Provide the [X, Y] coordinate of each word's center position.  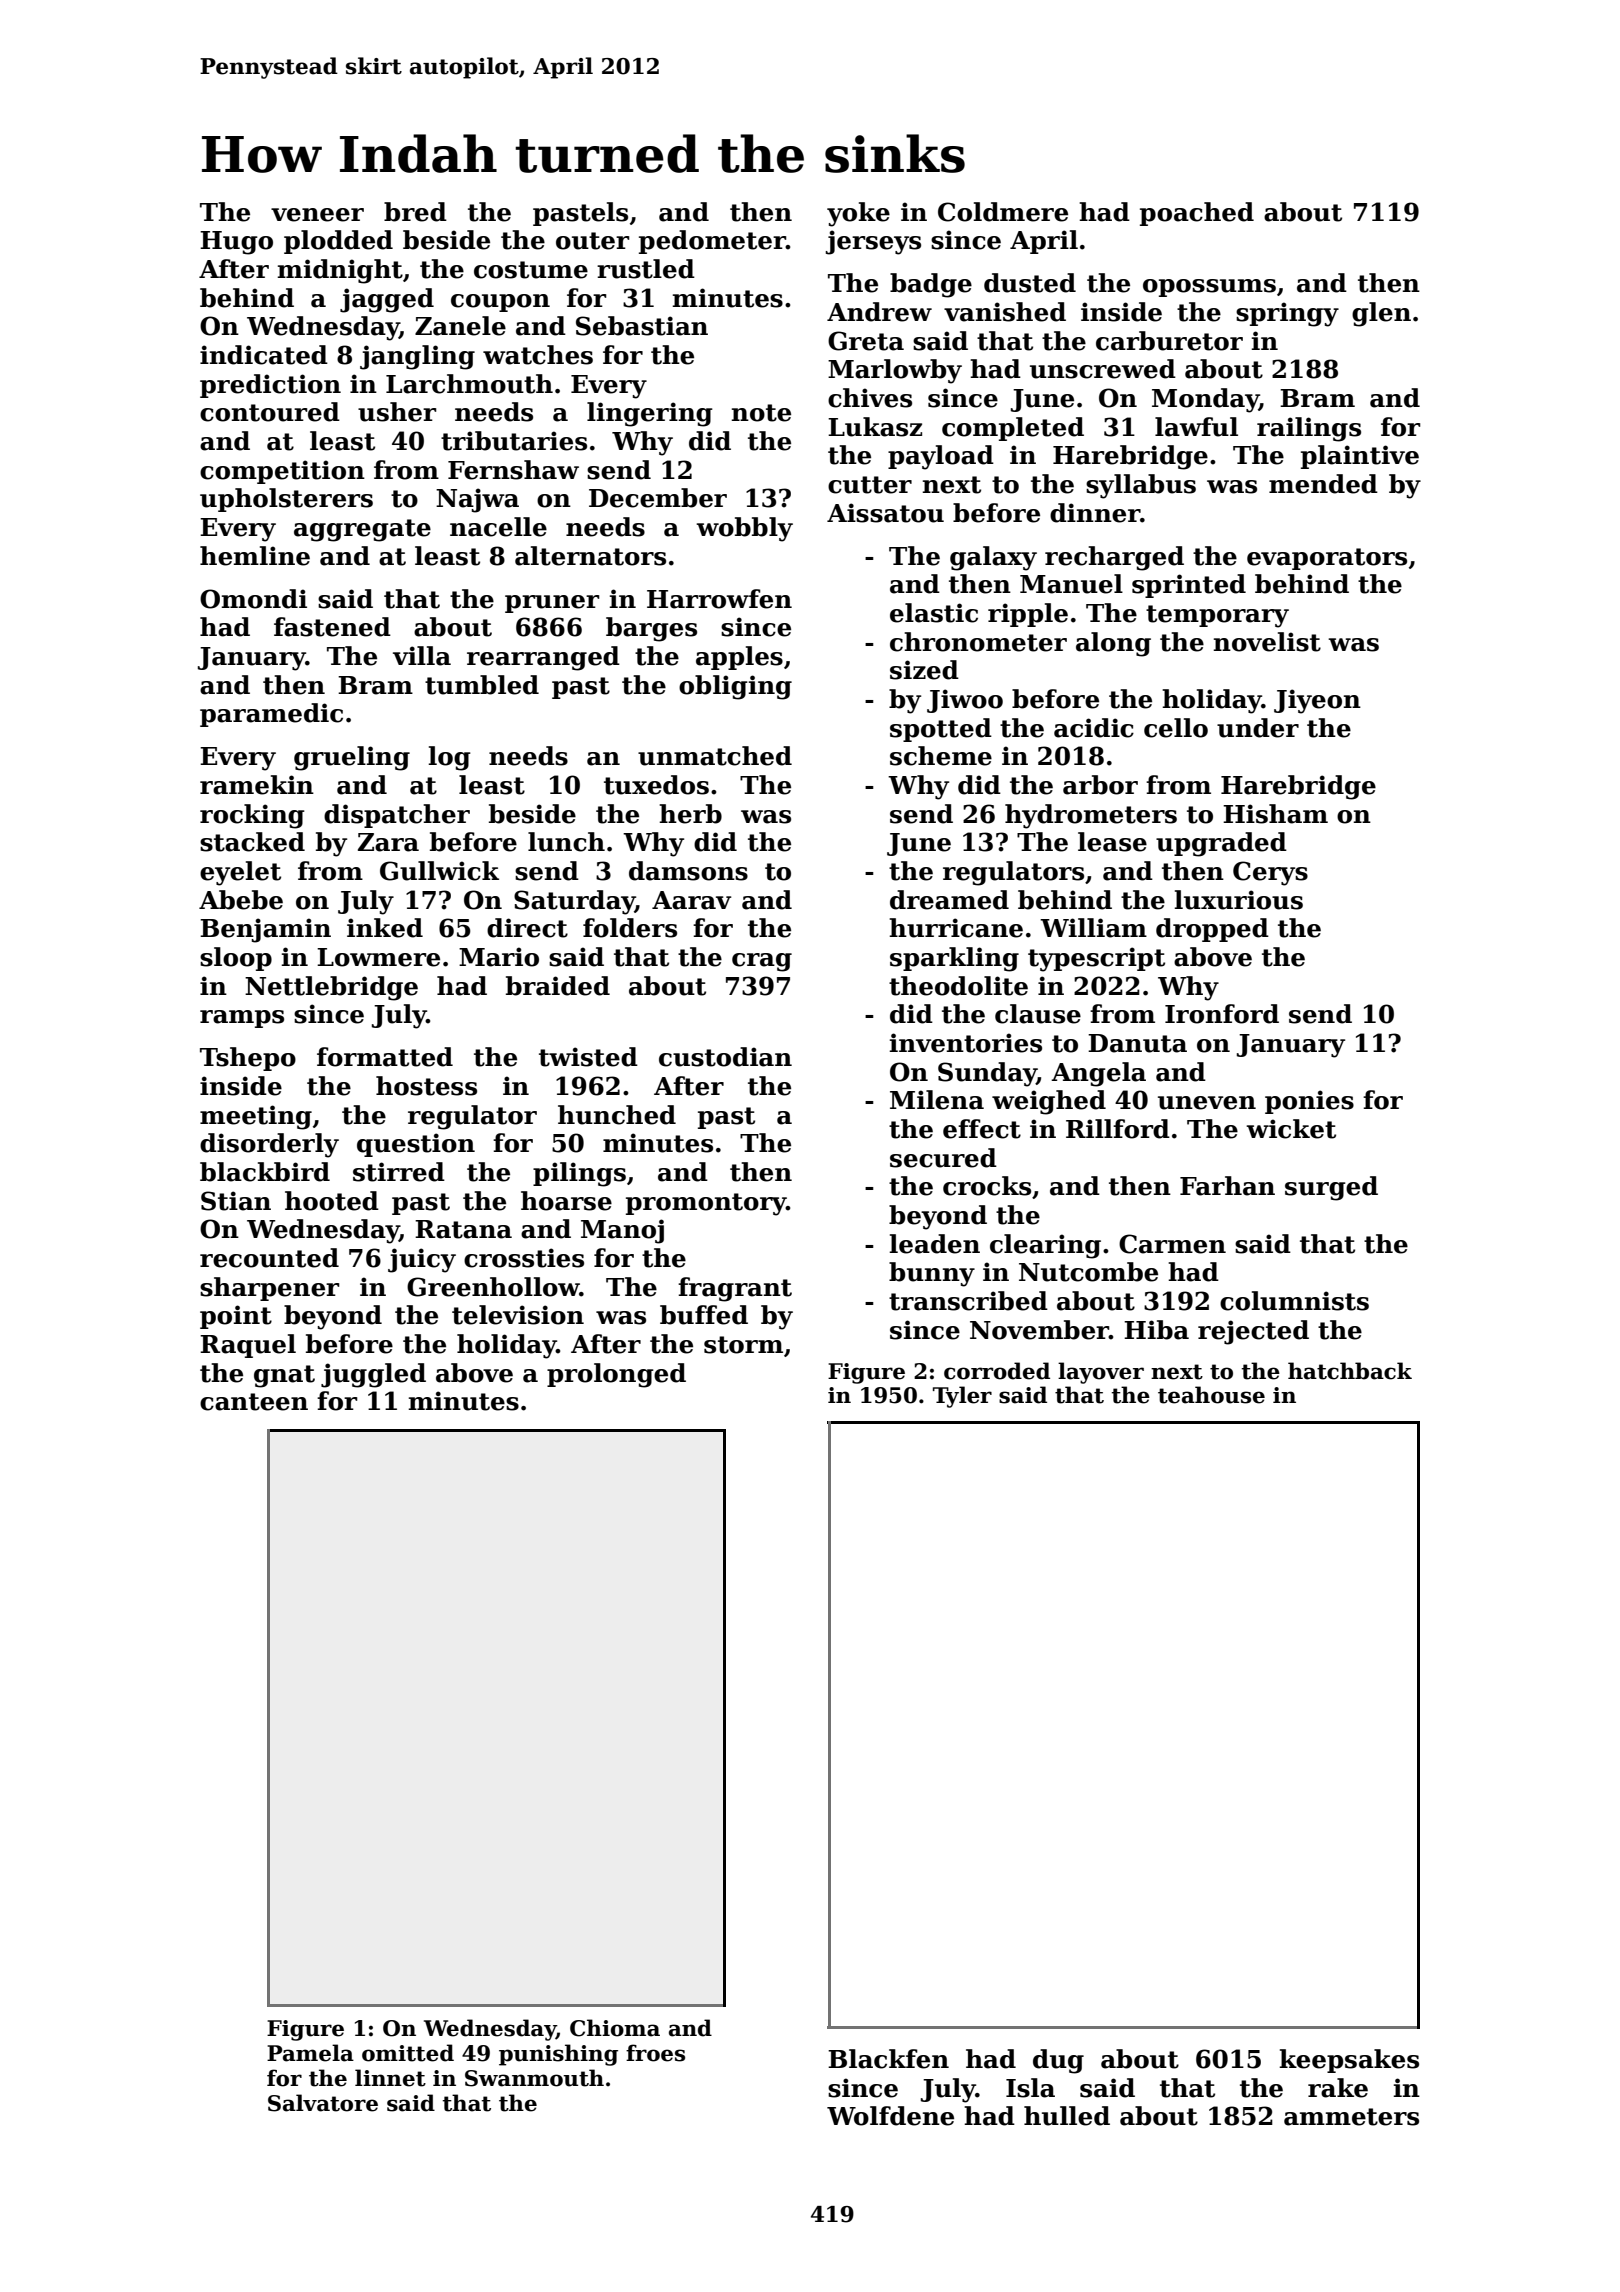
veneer [317, 215]
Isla [1030, 2088]
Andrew [879, 312]
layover [1101, 1373]
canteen [254, 1402]
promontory [706, 1204]
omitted [408, 2053]
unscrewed [1103, 369]
